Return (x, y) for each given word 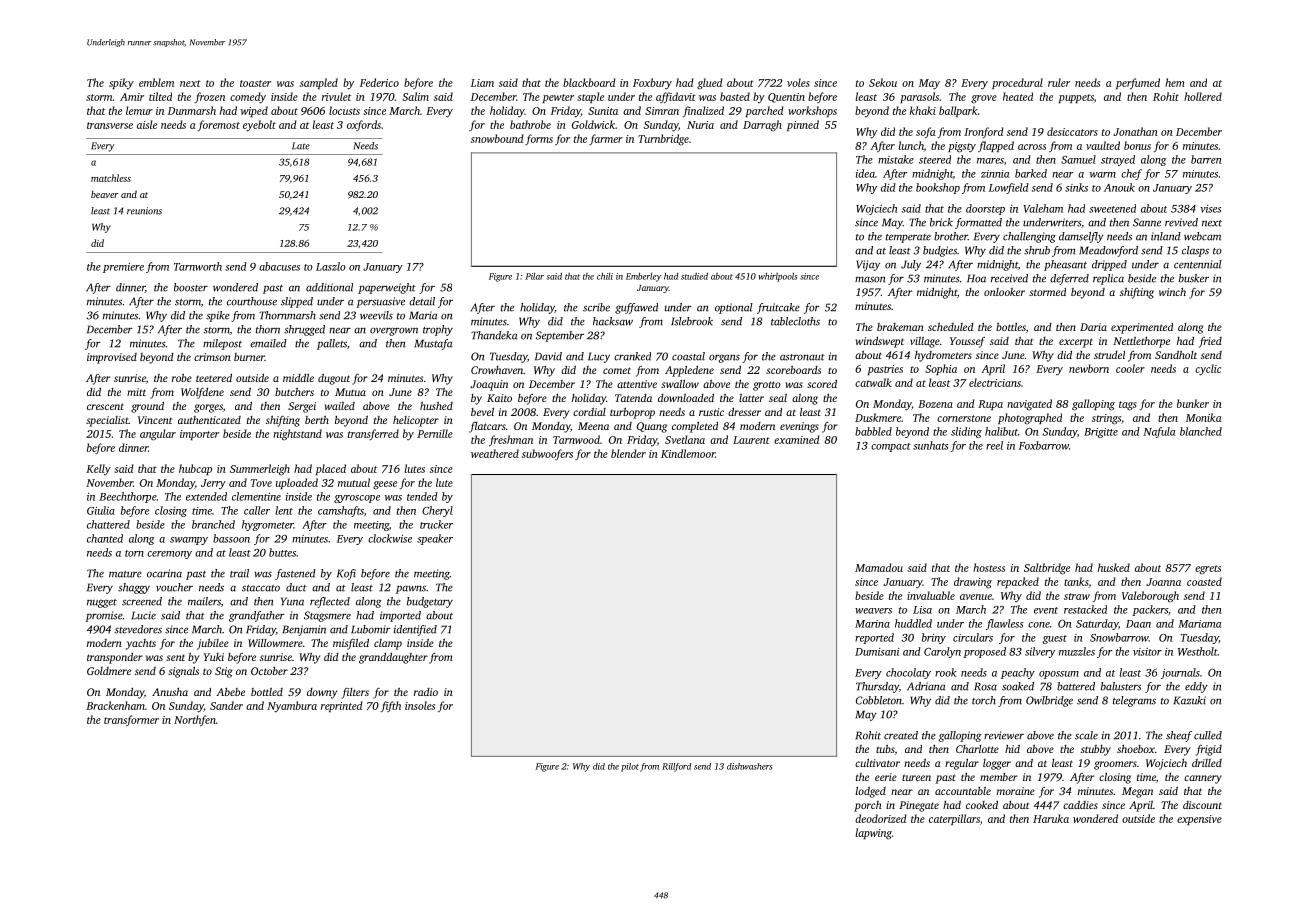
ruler (1059, 82)
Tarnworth (198, 266)
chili (605, 276)
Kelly (98, 469)
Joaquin (489, 385)
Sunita (603, 111)
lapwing (874, 834)
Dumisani (877, 652)
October (269, 671)
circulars (973, 637)
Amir (132, 97)
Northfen (195, 720)
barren (1206, 159)
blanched (1201, 431)
